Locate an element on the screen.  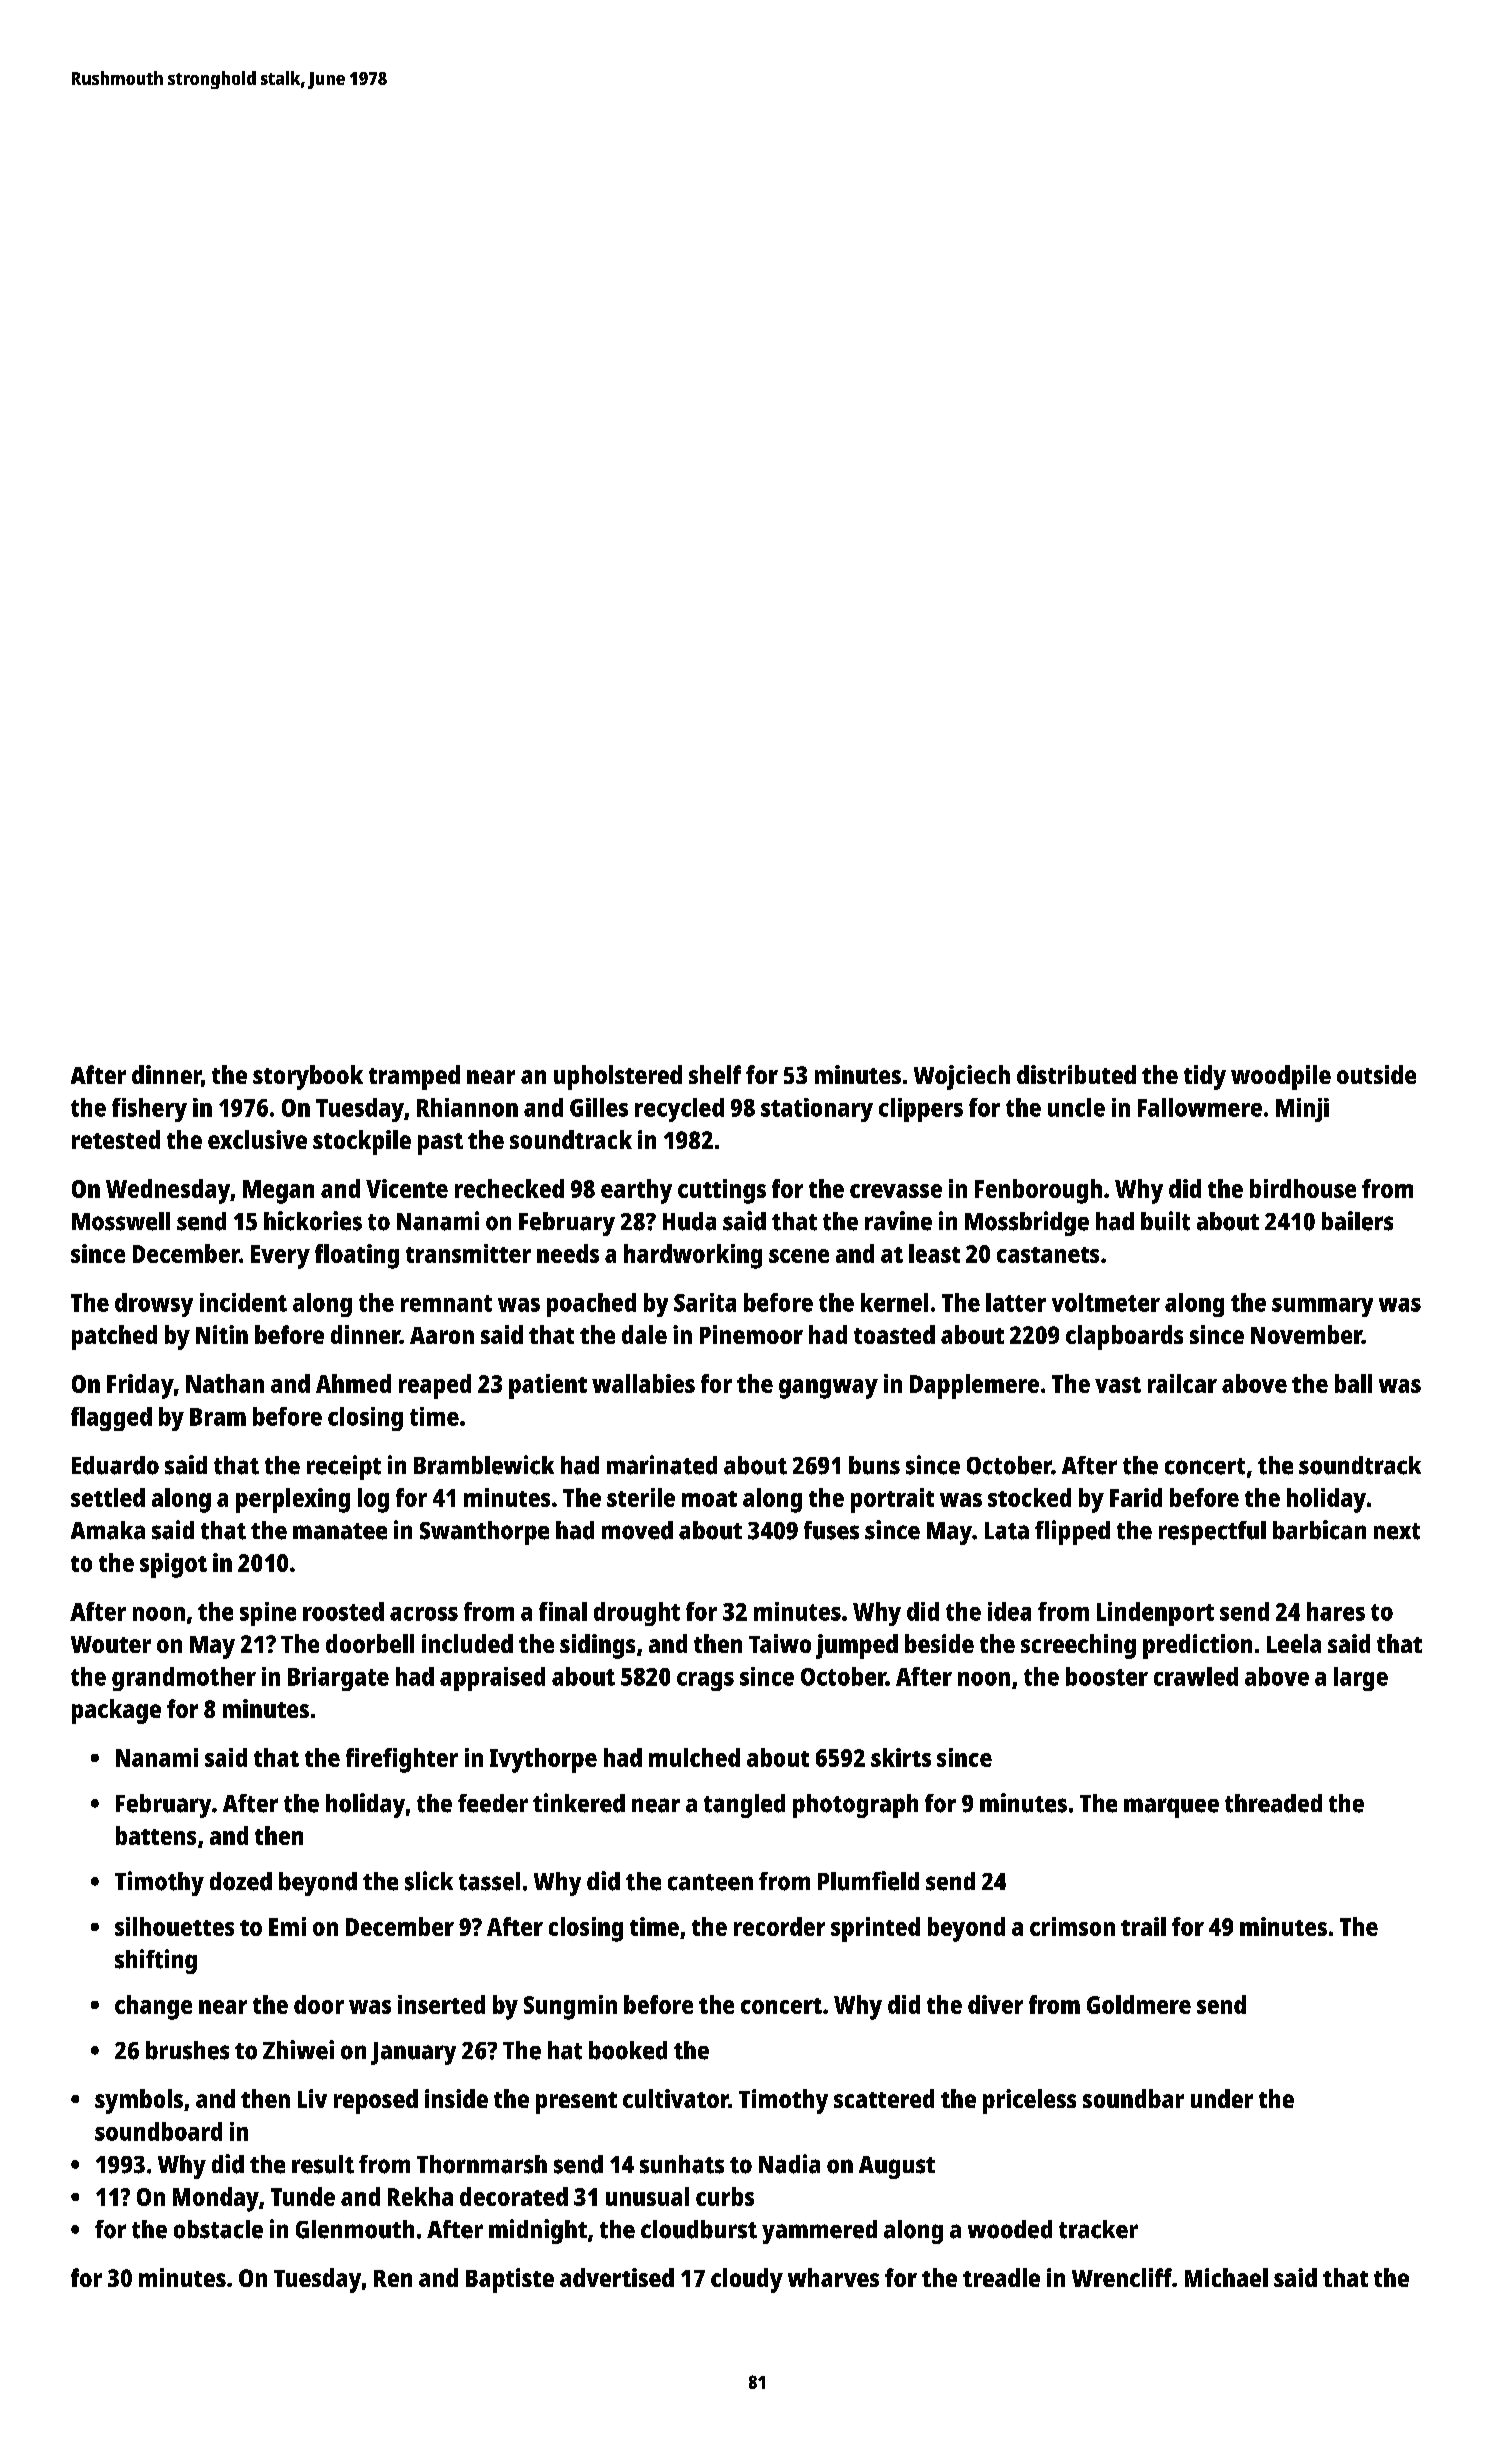
jumped is located at coordinates (857, 1646).
